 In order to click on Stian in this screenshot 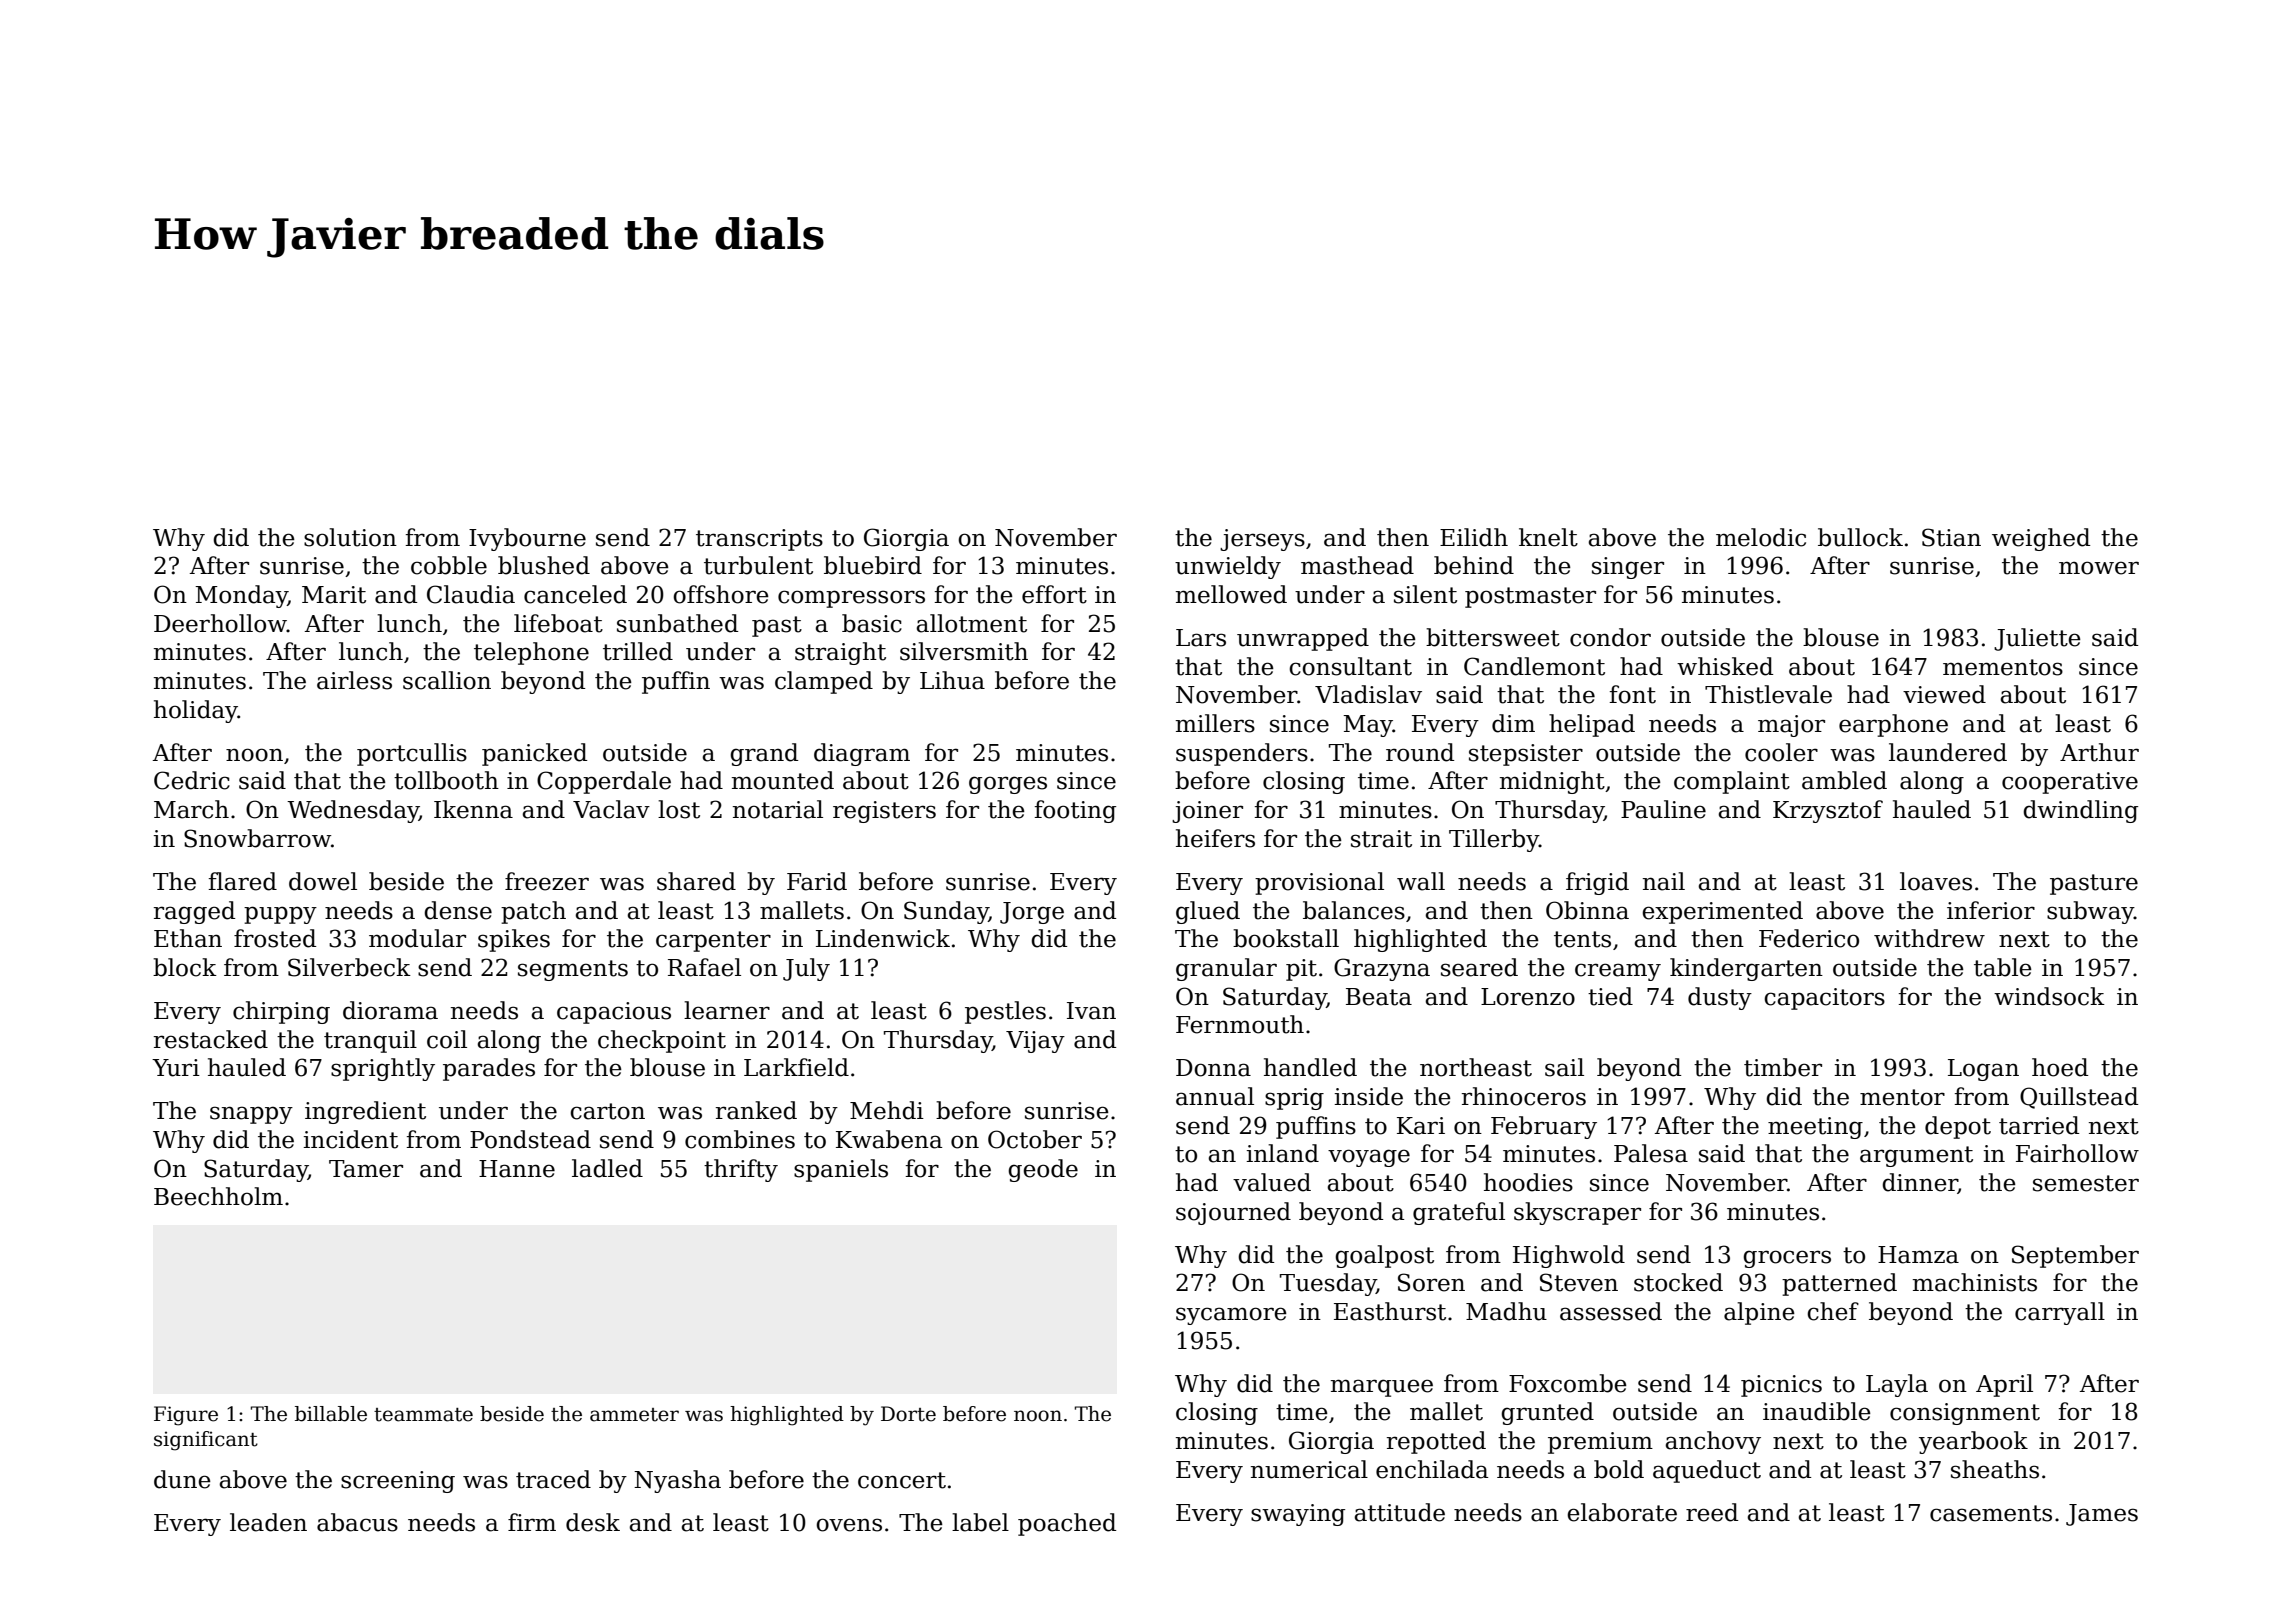, I will do `click(1951, 537)`.
